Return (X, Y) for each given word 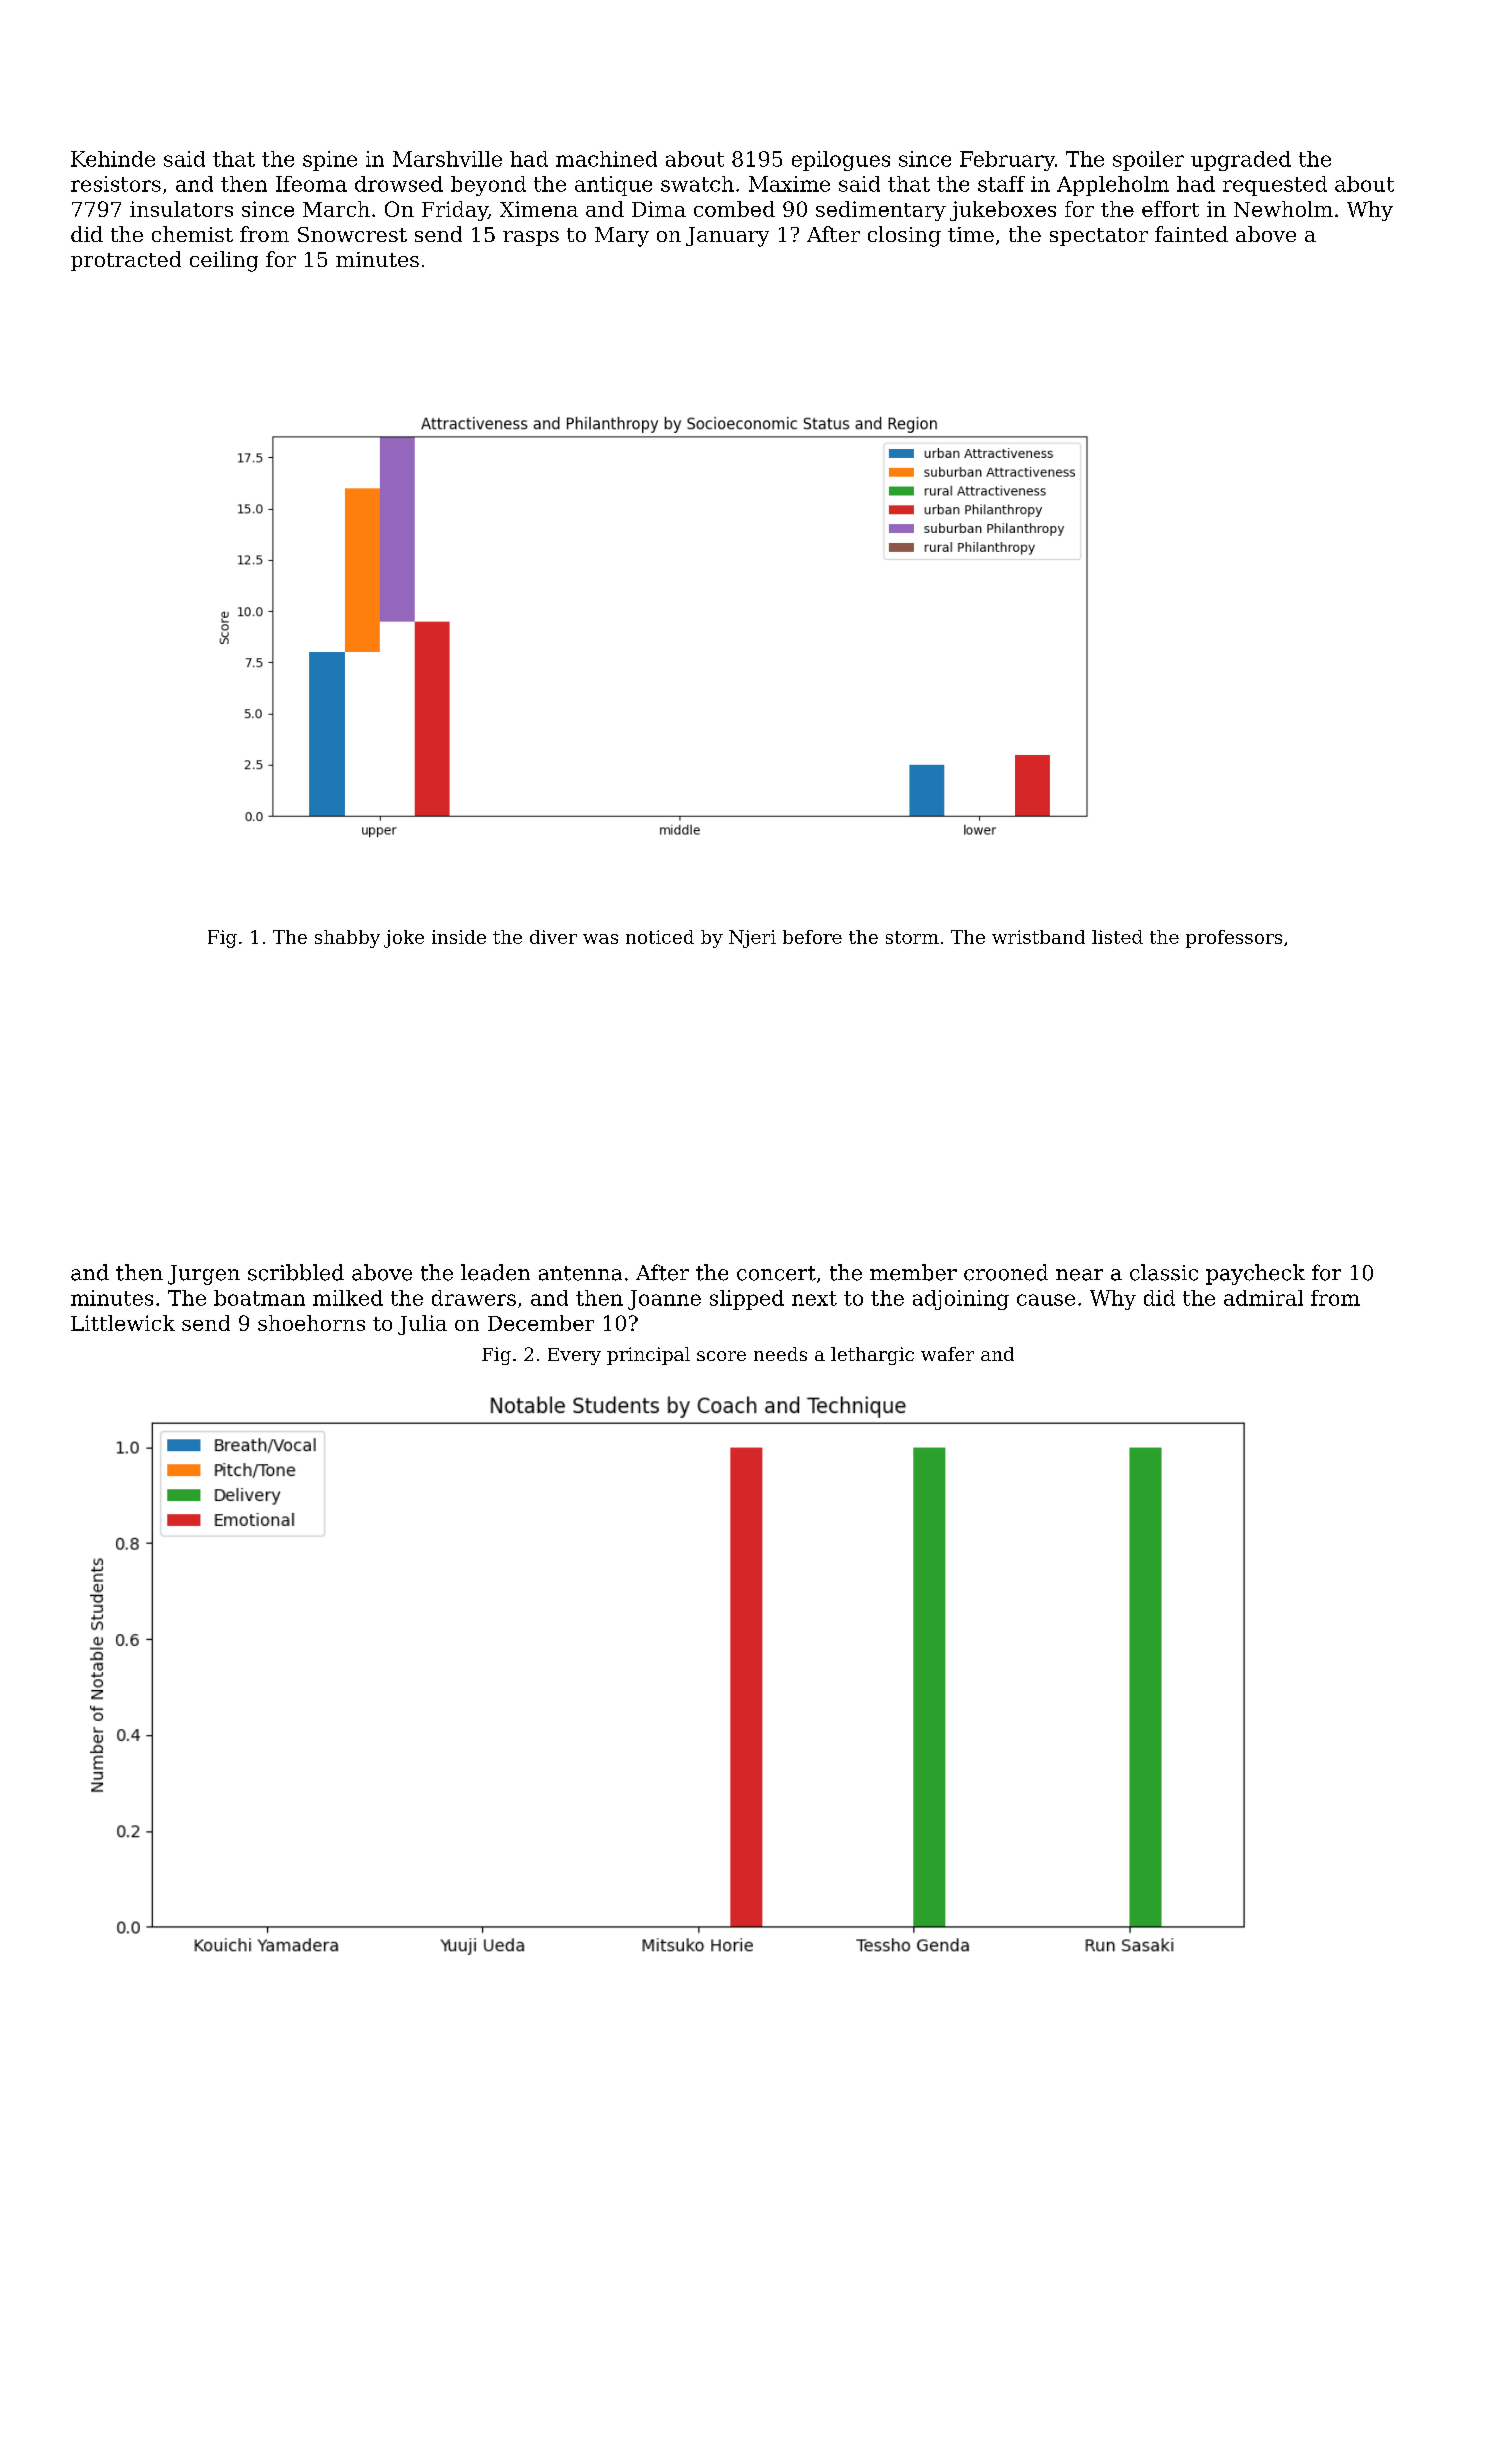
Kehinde (113, 159)
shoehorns (311, 1323)
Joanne (664, 1300)
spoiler (1148, 161)
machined (606, 159)
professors (1234, 939)
